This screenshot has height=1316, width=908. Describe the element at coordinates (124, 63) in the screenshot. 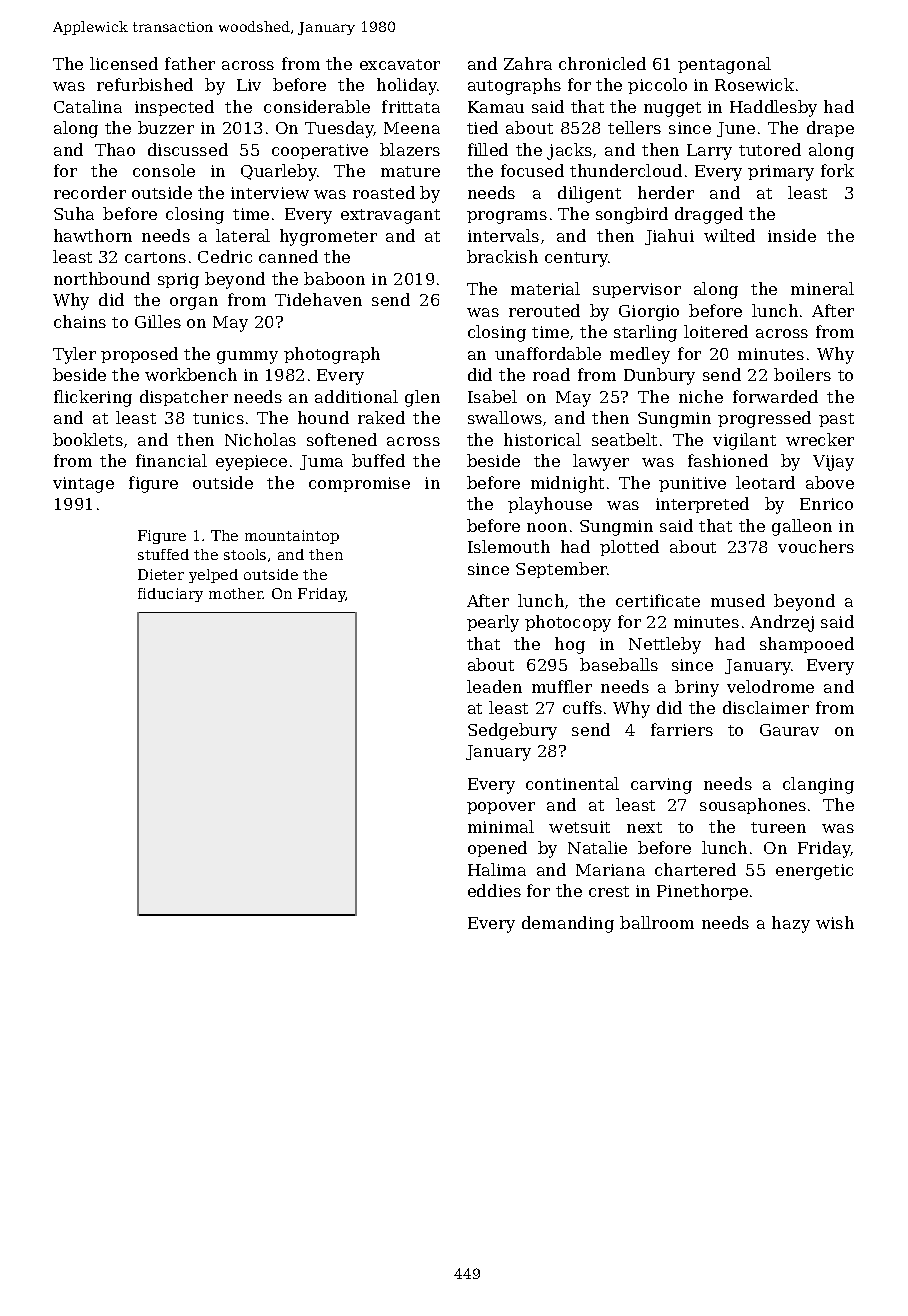

I see `licensed` at that location.
